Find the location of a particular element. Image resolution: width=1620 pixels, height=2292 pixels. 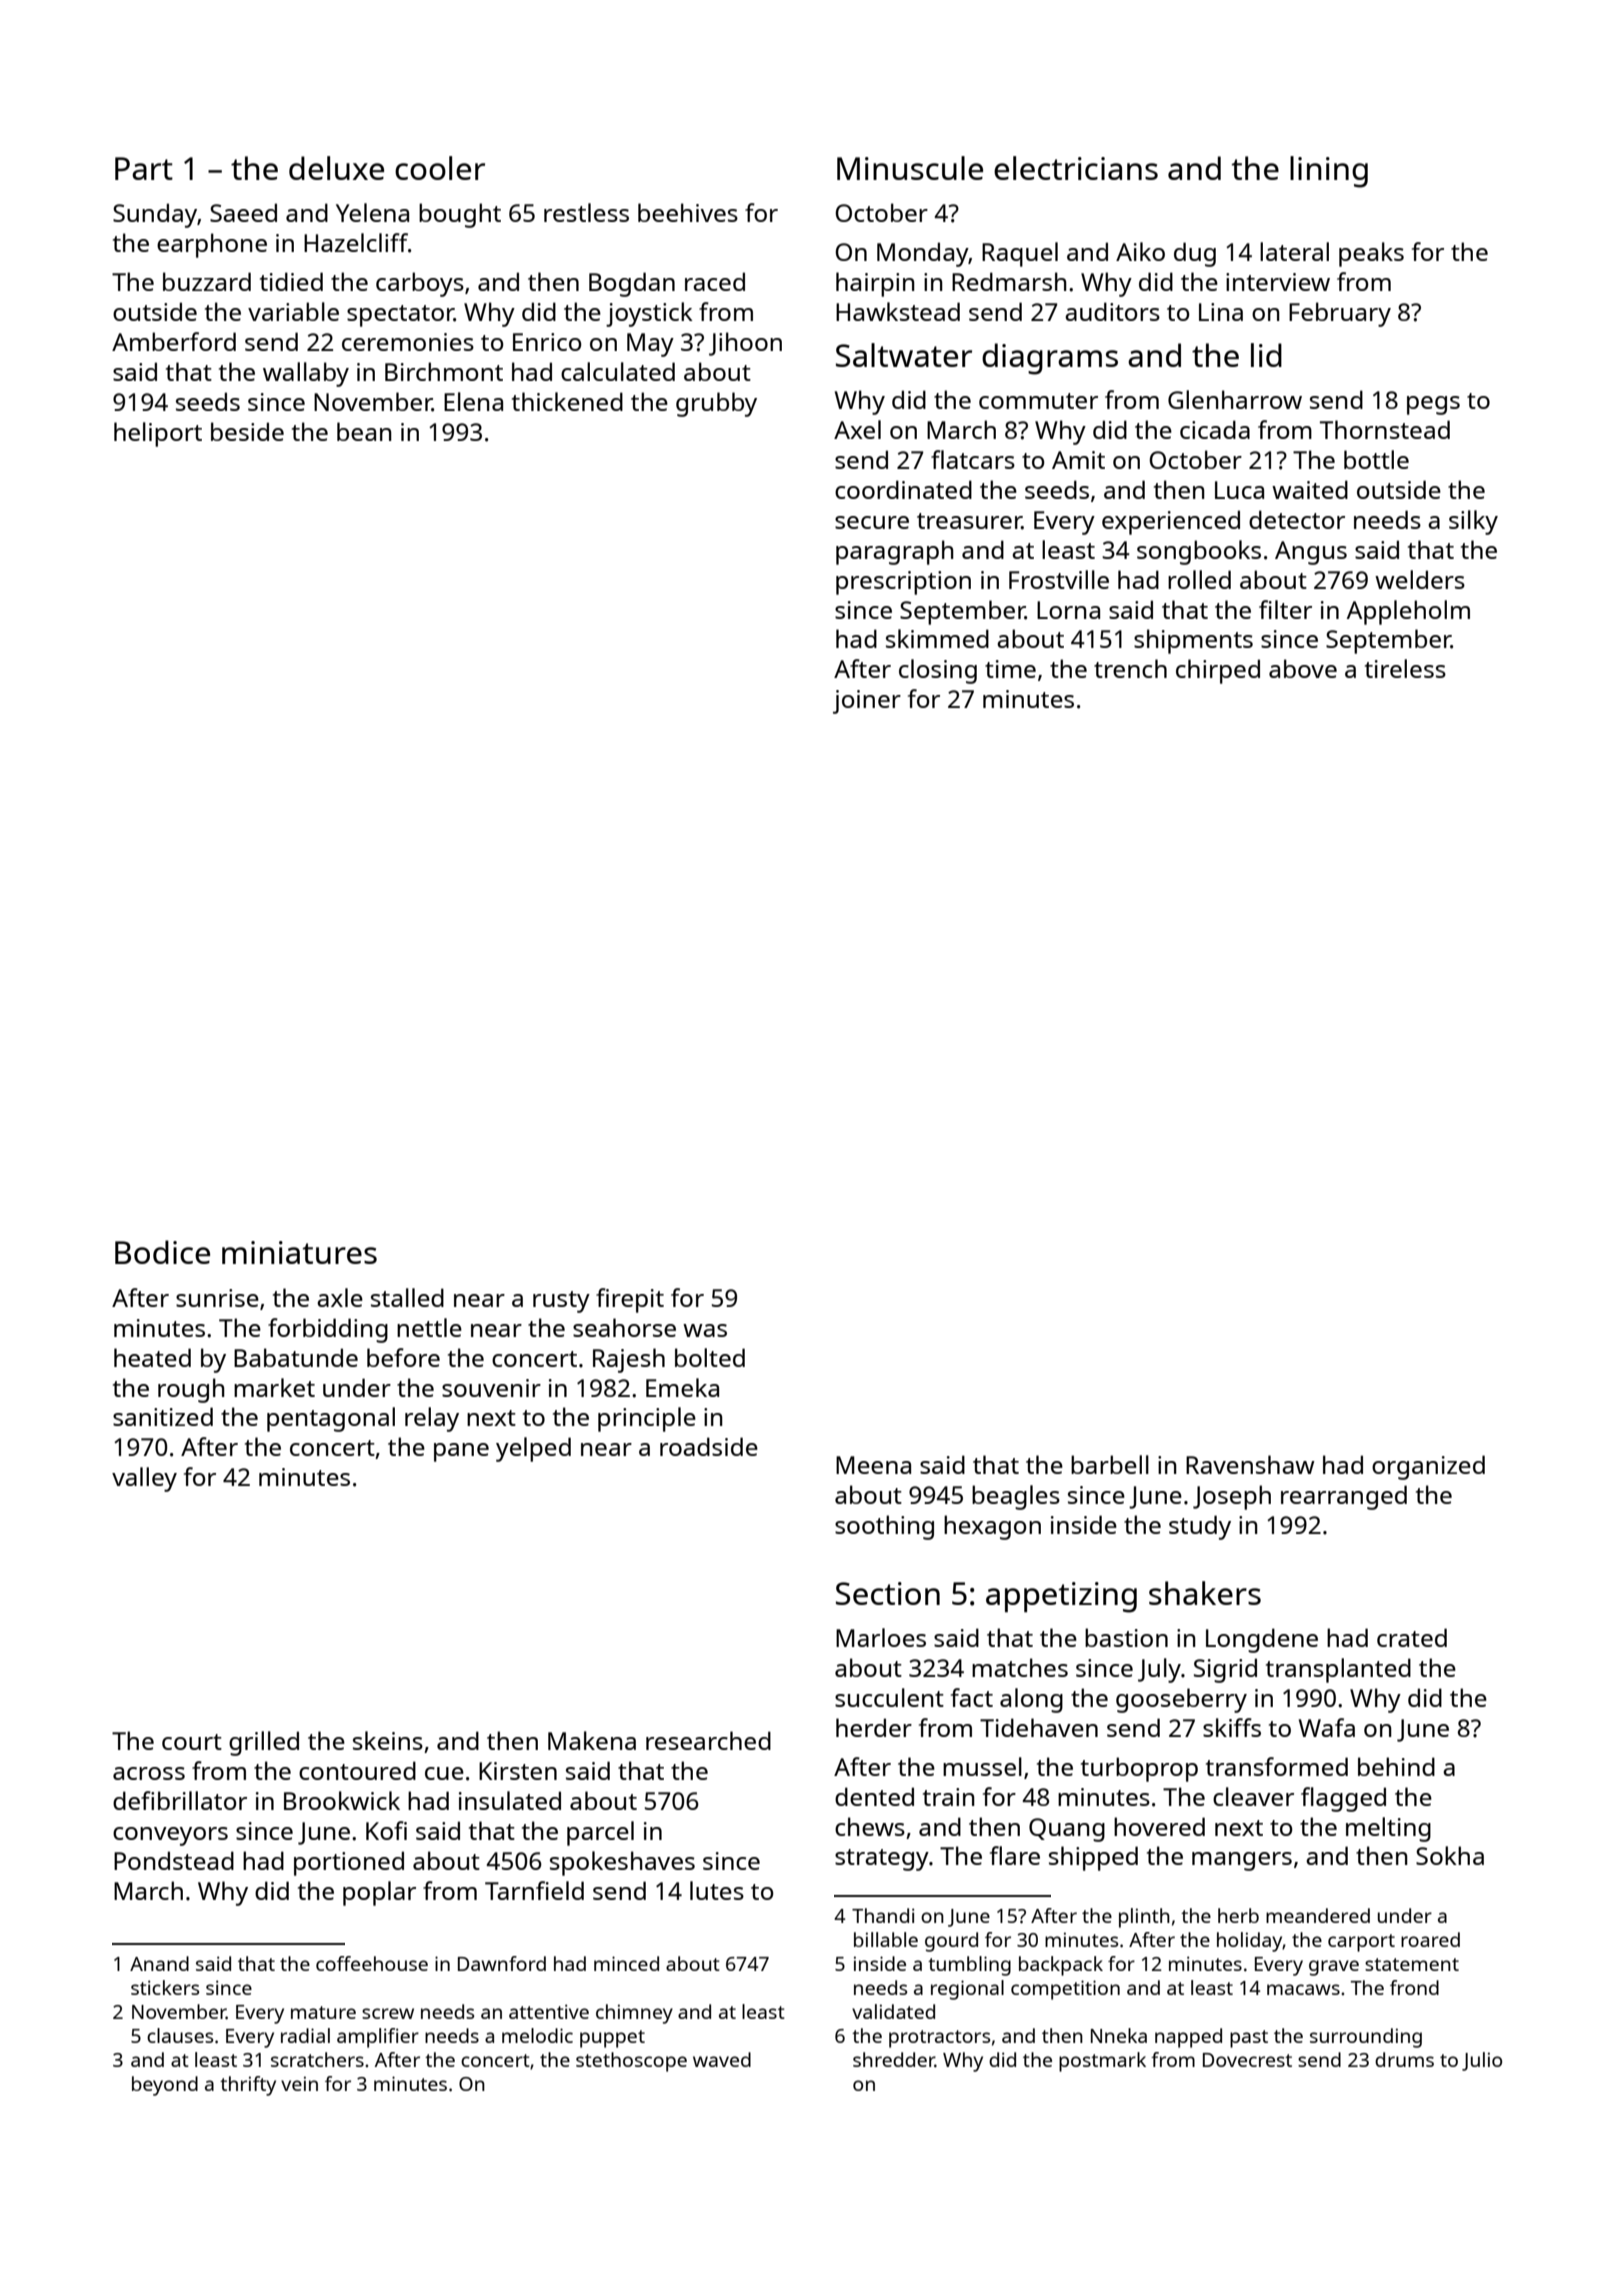

Amberford is located at coordinates (174, 341).
